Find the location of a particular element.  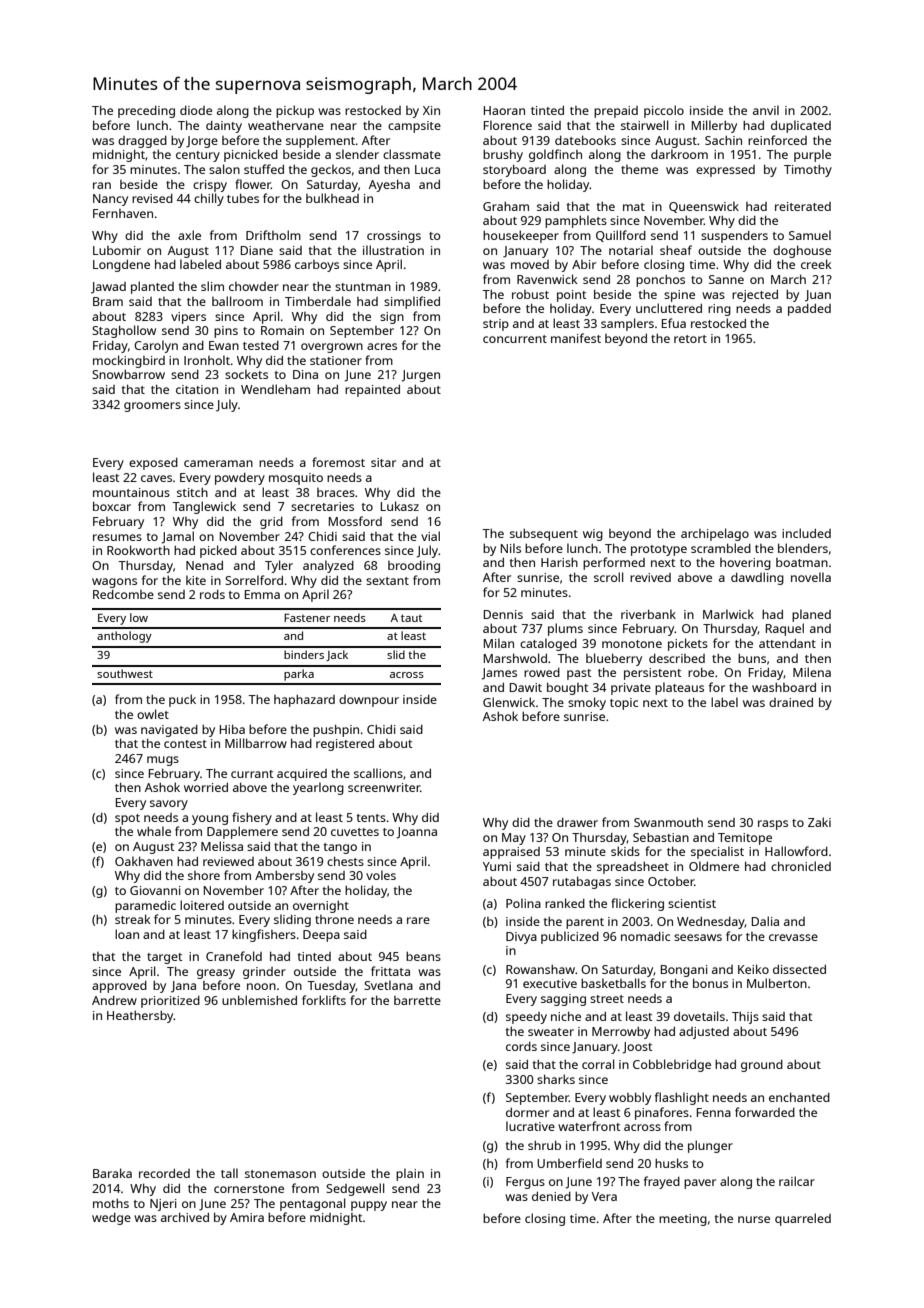

mosquito is located at coordinates (296, 479).
